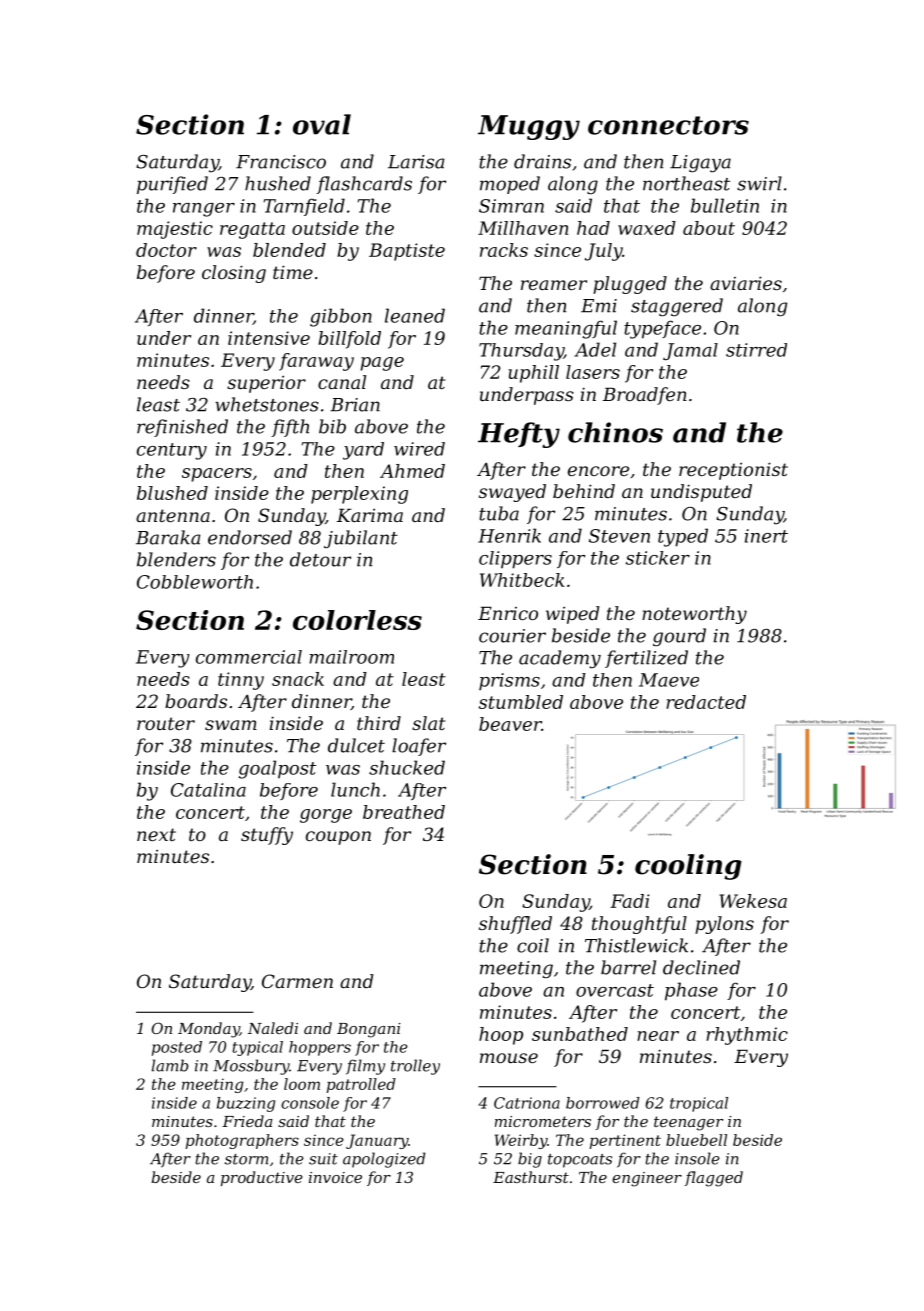  What do you see at coordinates (510, 185) in the document?
I see `moped` at bounding box center [510, 185].
